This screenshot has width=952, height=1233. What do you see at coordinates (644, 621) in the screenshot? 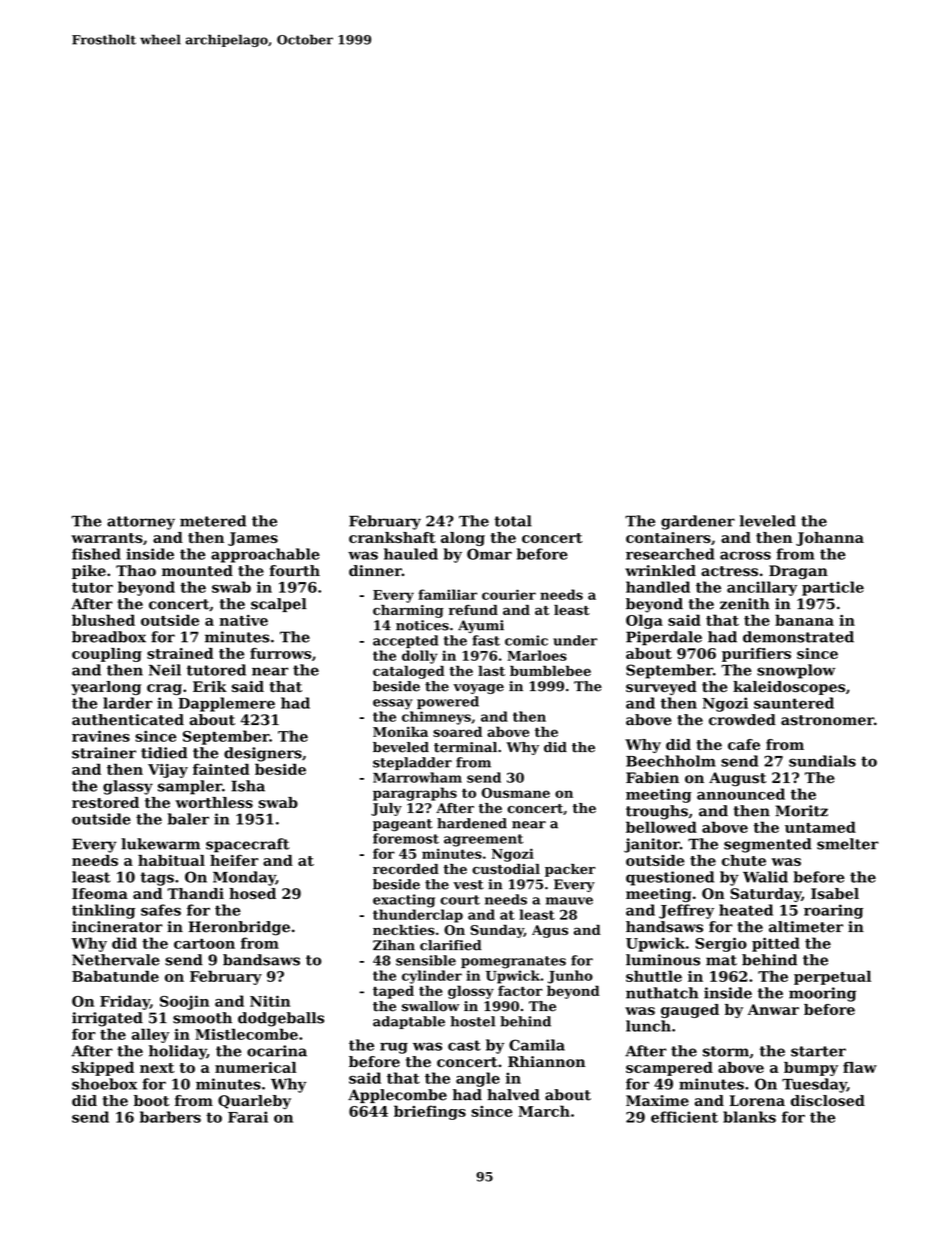
I see `Olga` at bounding box center [644, 621].
